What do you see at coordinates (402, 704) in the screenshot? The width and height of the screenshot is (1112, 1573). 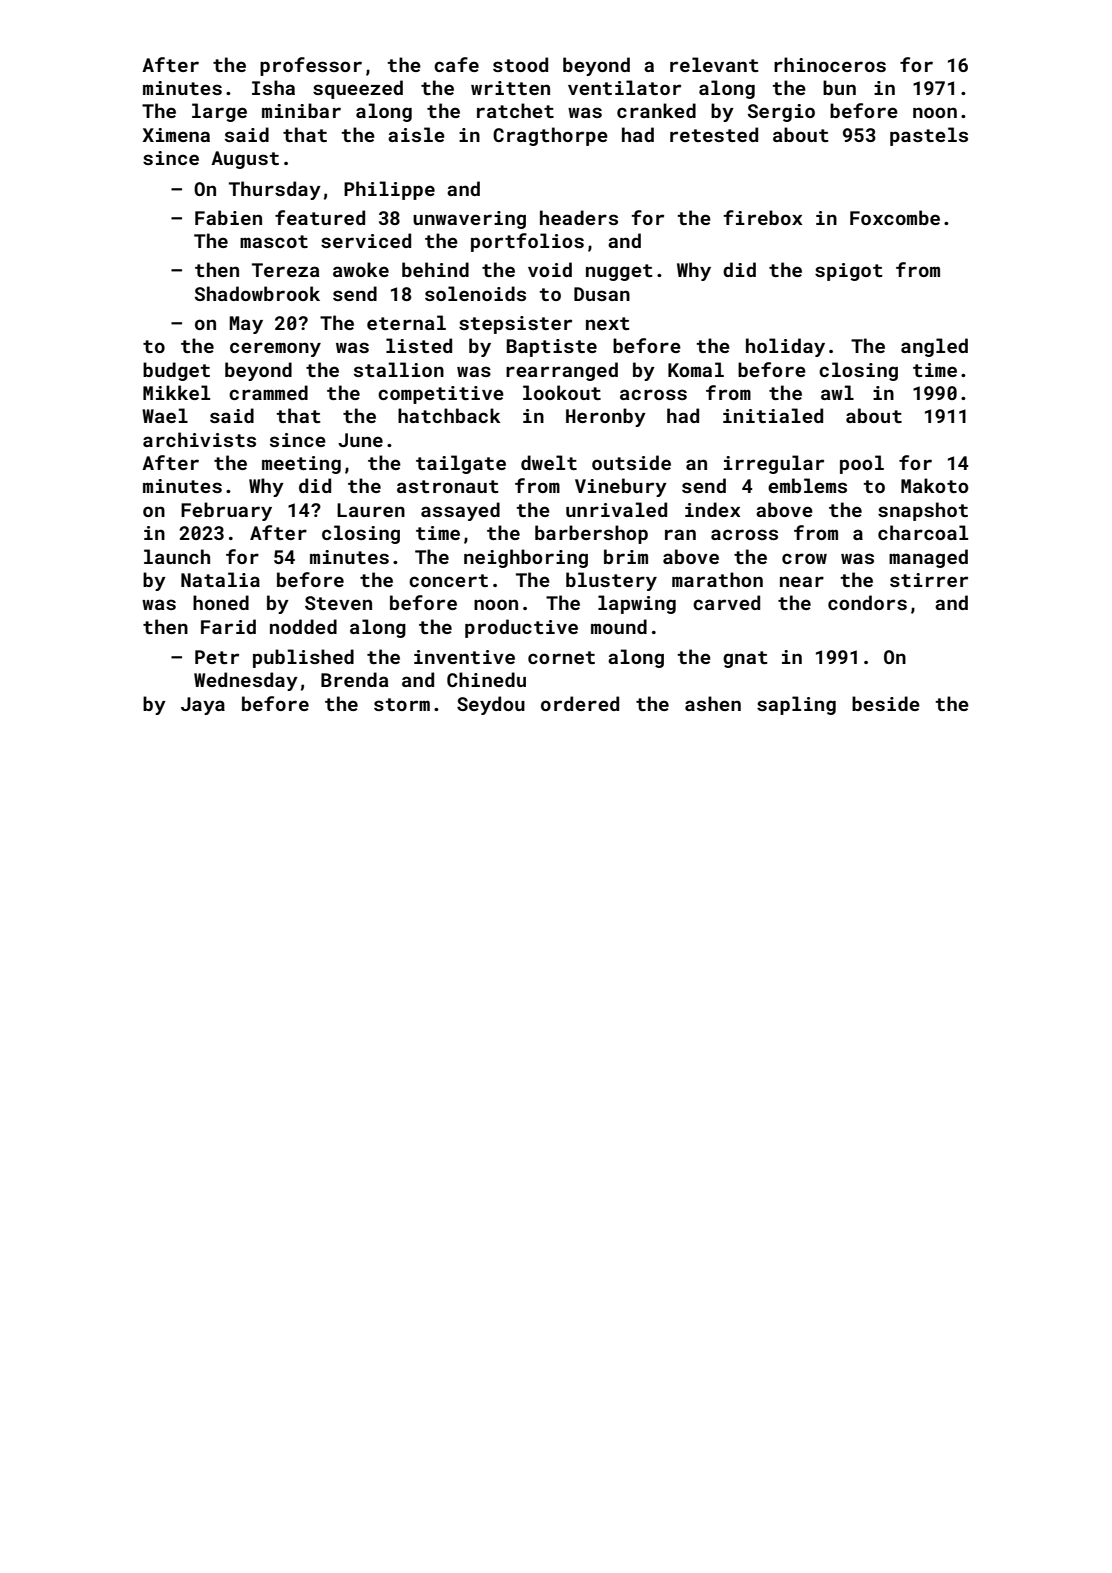 I see `storm` at bounding box center [402, 704].
